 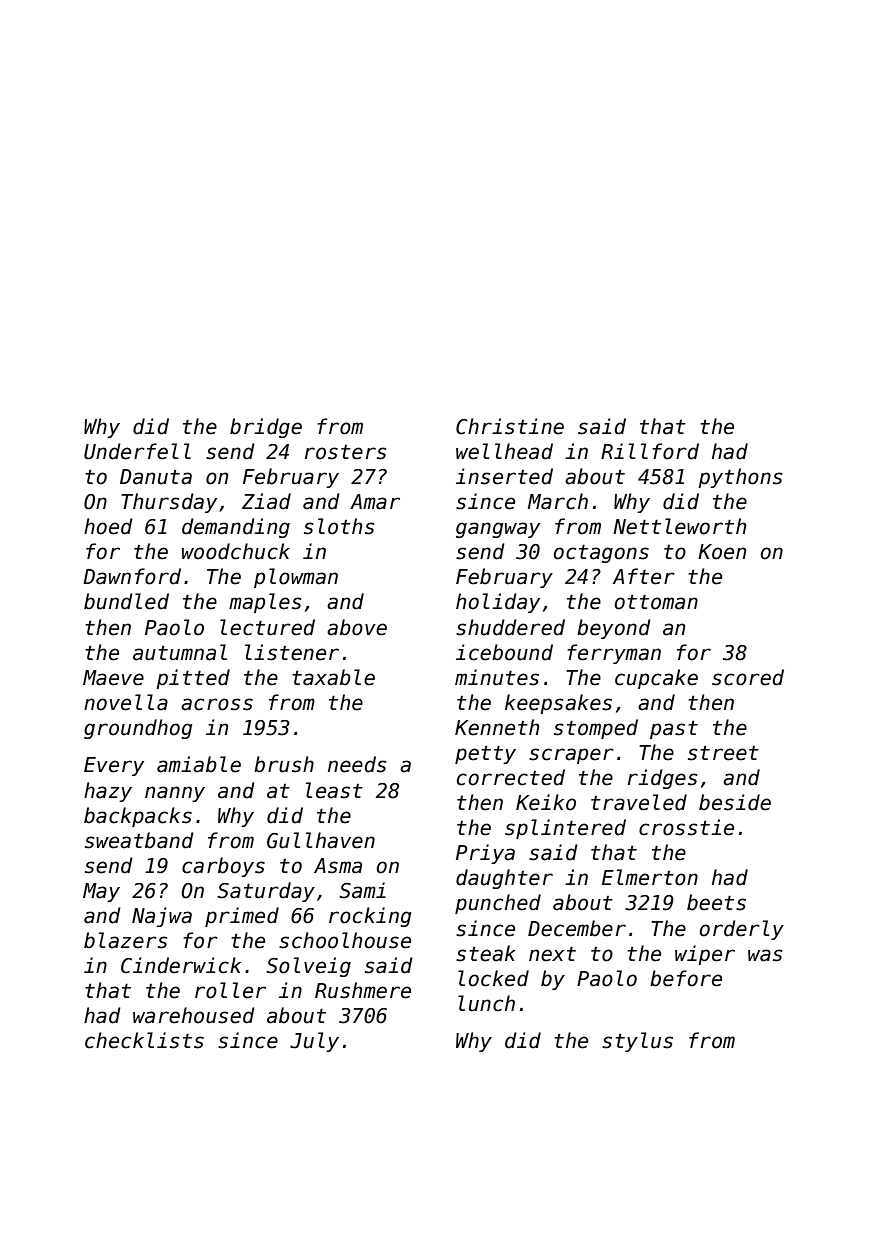 I want to click on past, so click(x=674, y=730).
